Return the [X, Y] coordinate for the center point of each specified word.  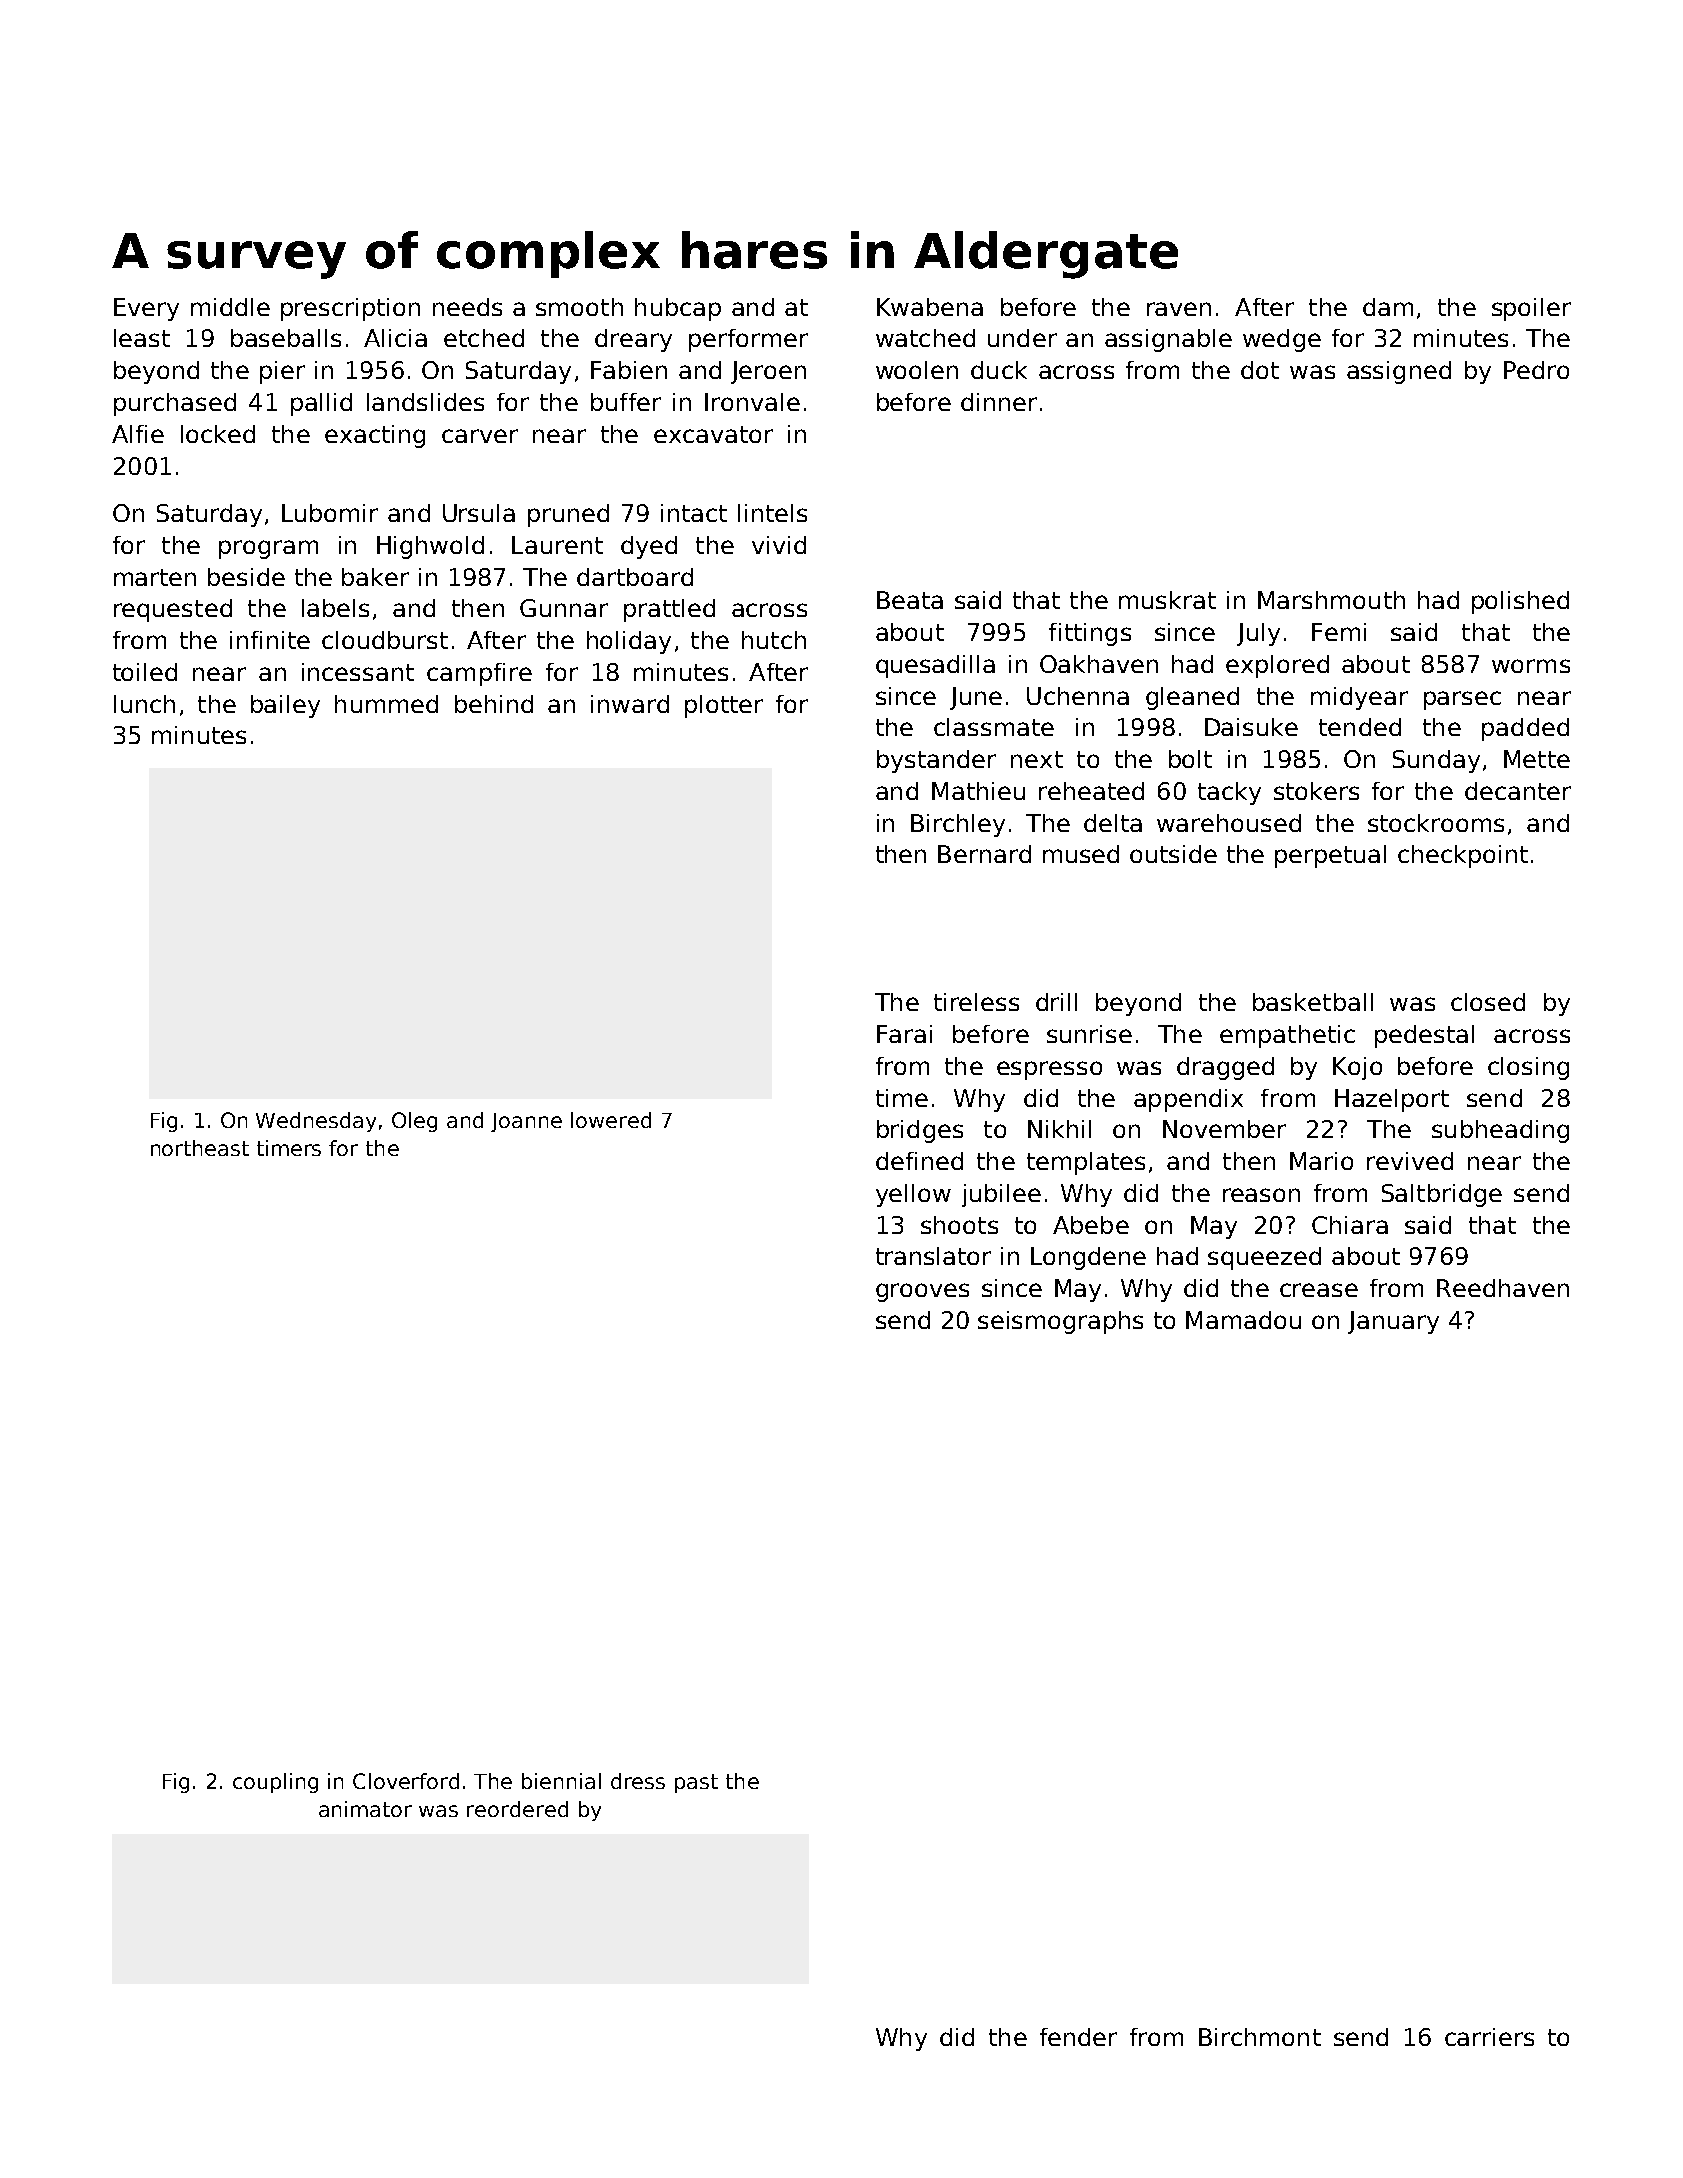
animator [365, 1809]
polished [1520, 602]
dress [638, 1781]
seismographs [1060, 1322]
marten [155, 577]
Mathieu [978, 791]
